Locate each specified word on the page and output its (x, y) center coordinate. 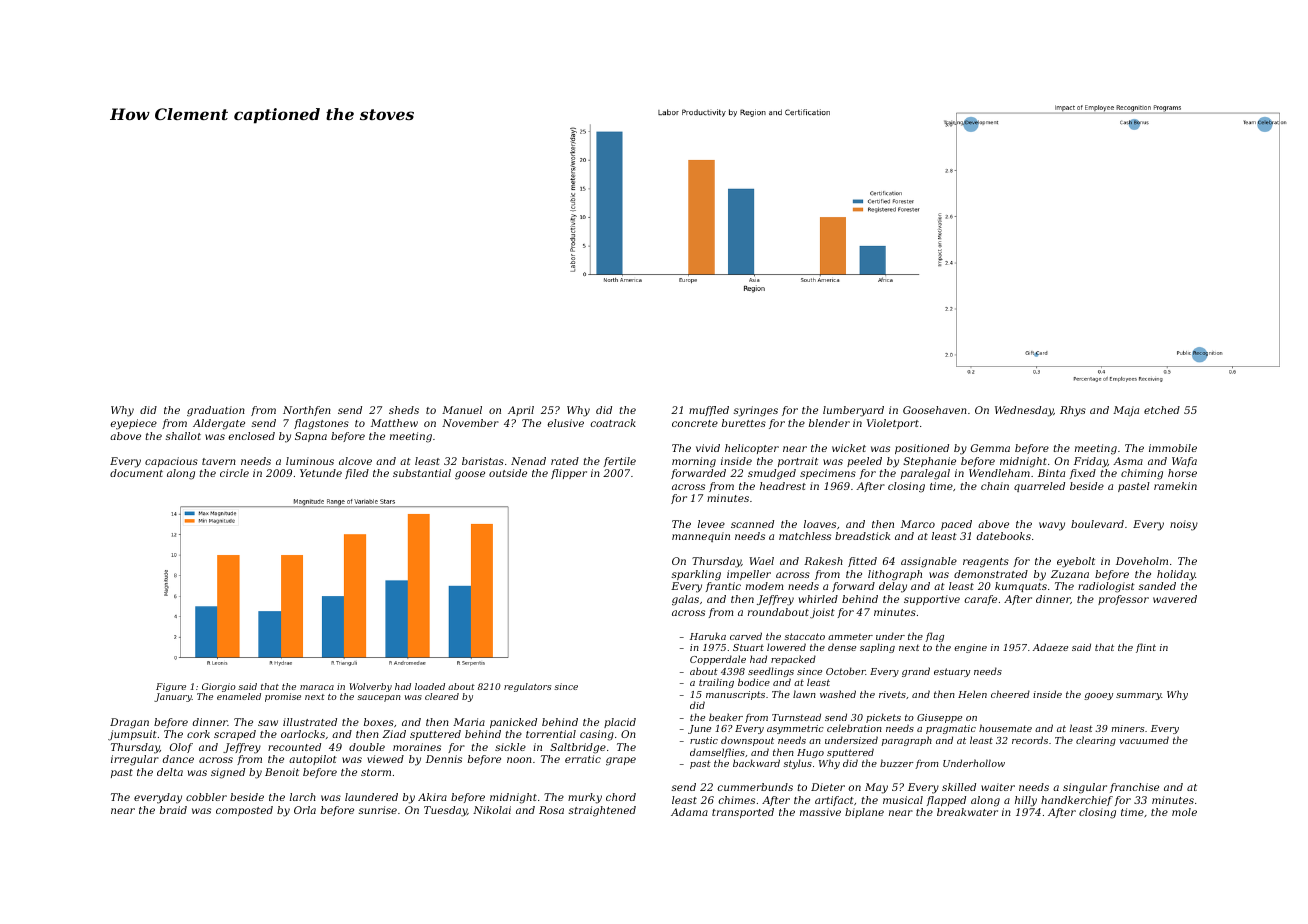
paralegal (925, 474)
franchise (1134, 788)
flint (1146, 648)
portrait (798, 462)
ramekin (1175, 486)
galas (685, 600)
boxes (379, 722)
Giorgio (219, 687)
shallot (183, 436)
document (136, 473)
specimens (828, 474)
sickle (510, 747)
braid (173, 810)
